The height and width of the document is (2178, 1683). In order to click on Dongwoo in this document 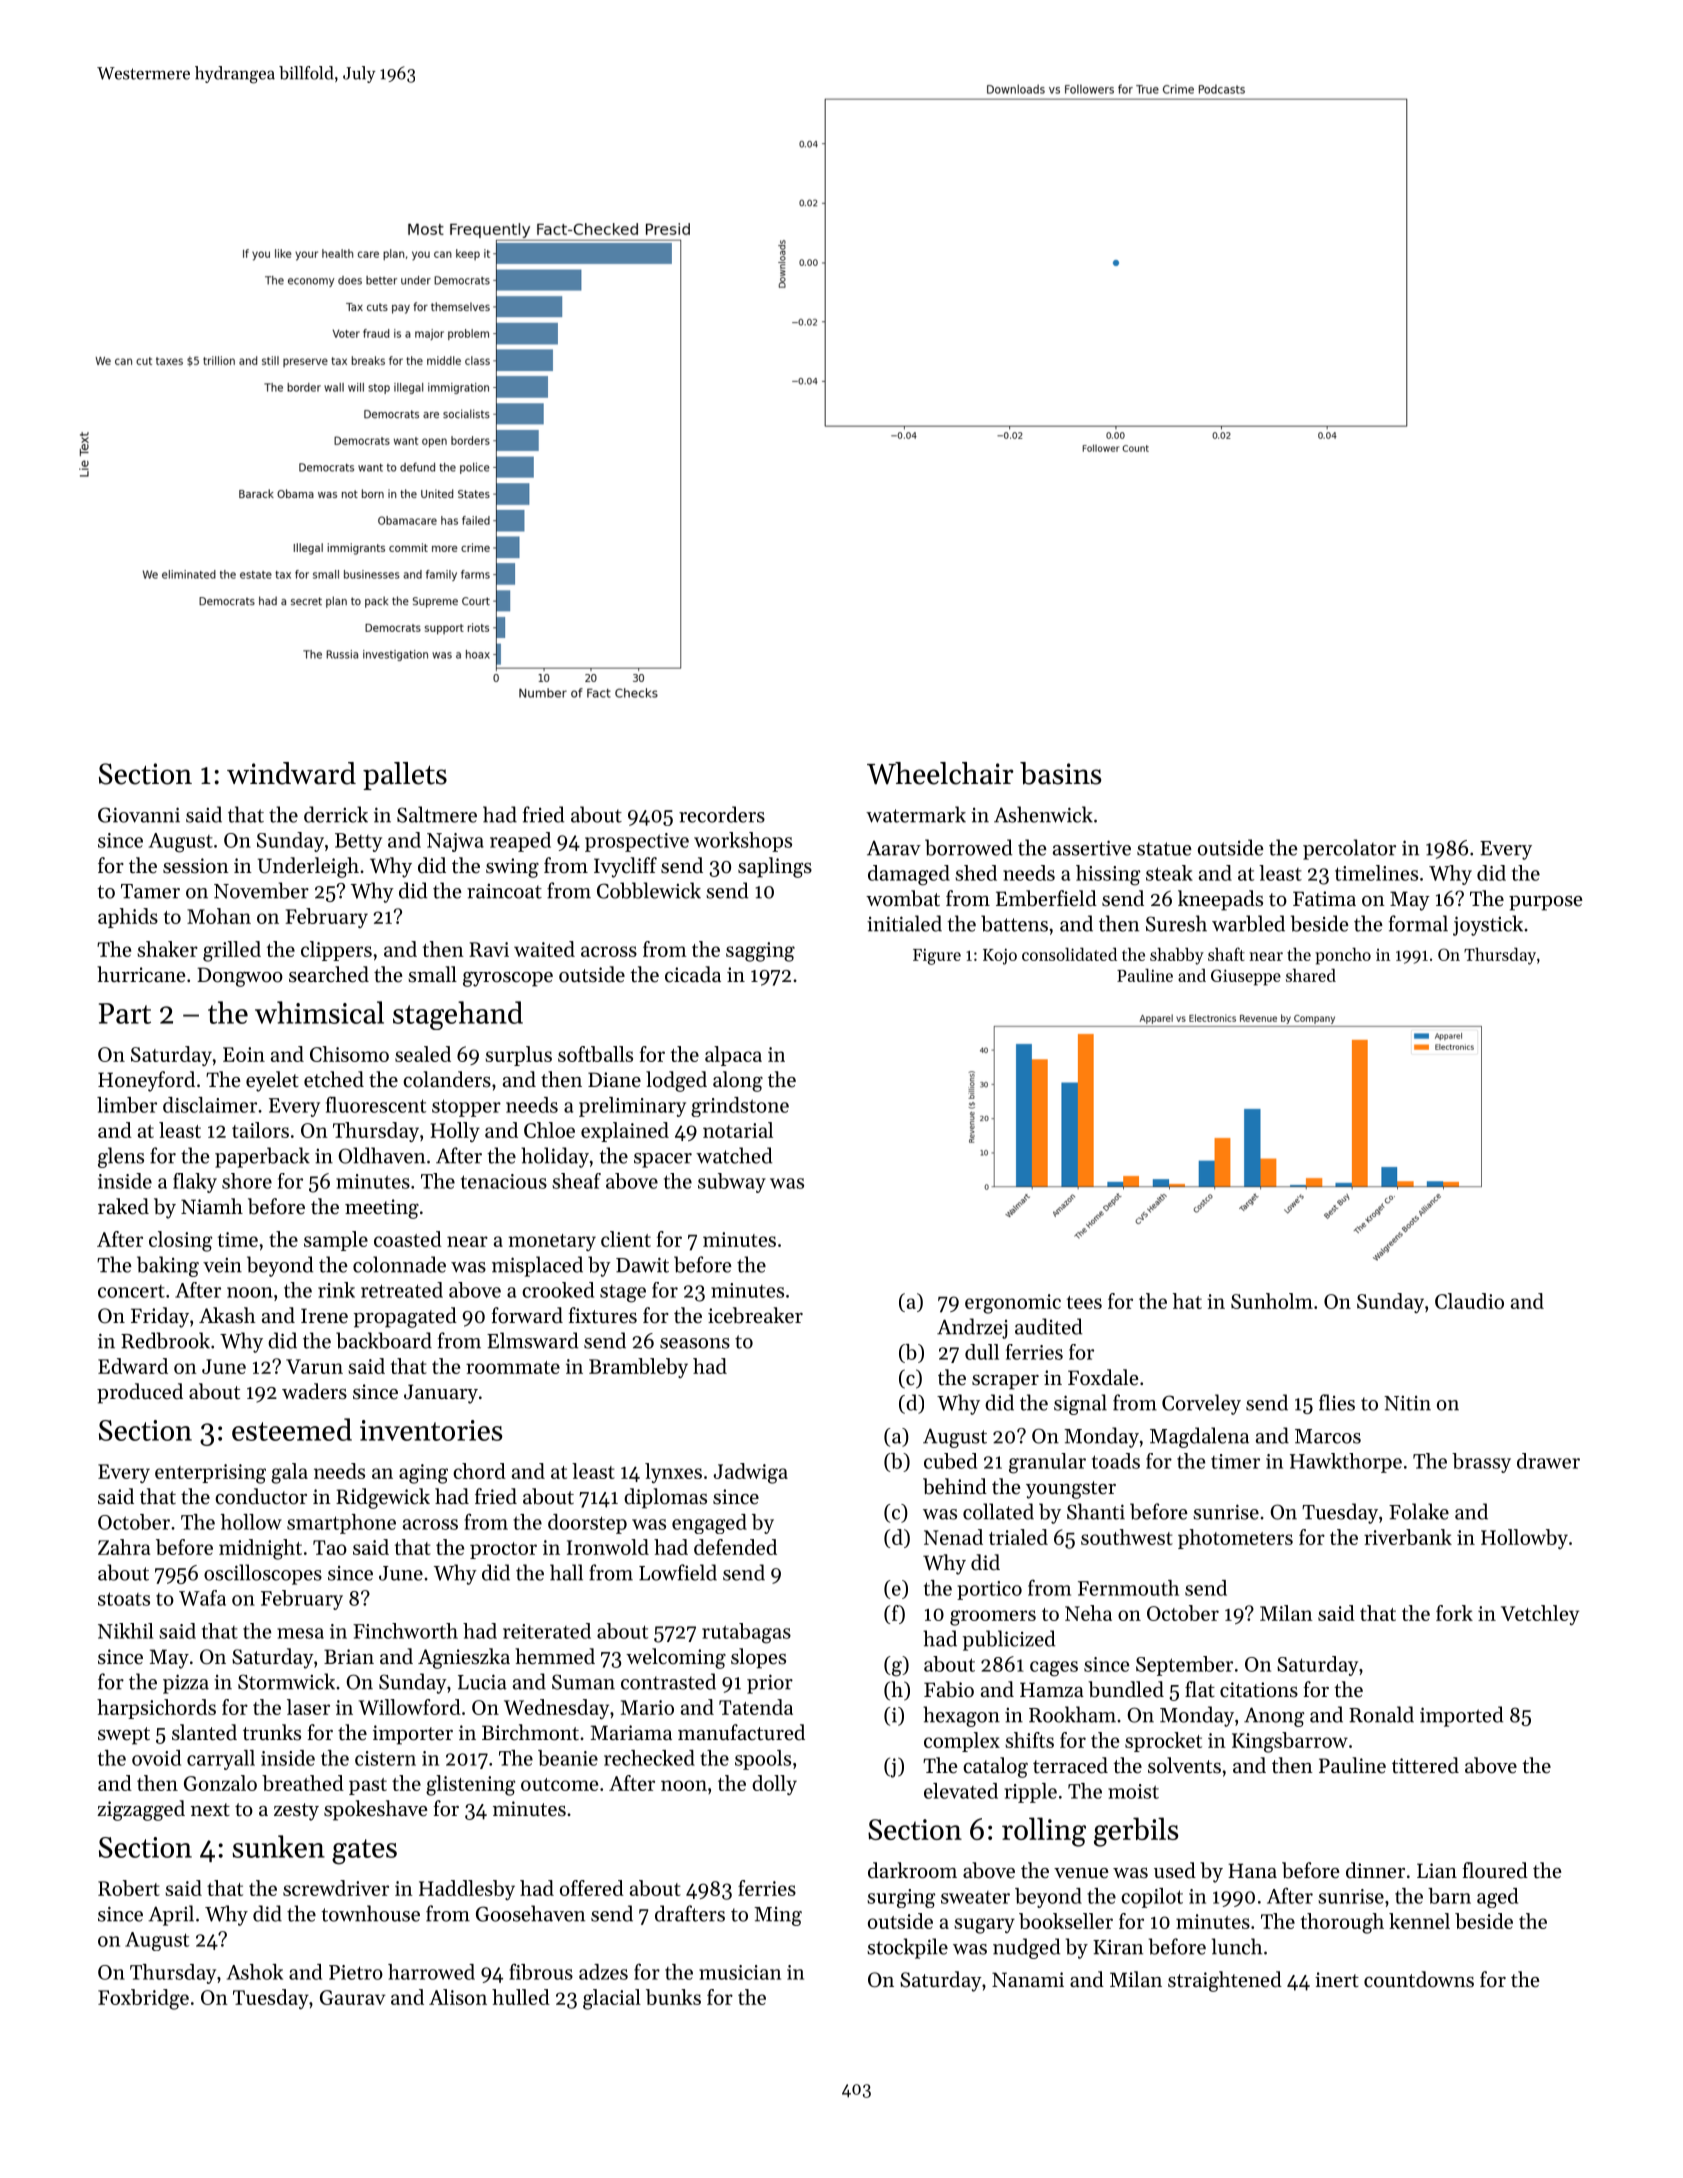, I will do `click(240, 977)`.
